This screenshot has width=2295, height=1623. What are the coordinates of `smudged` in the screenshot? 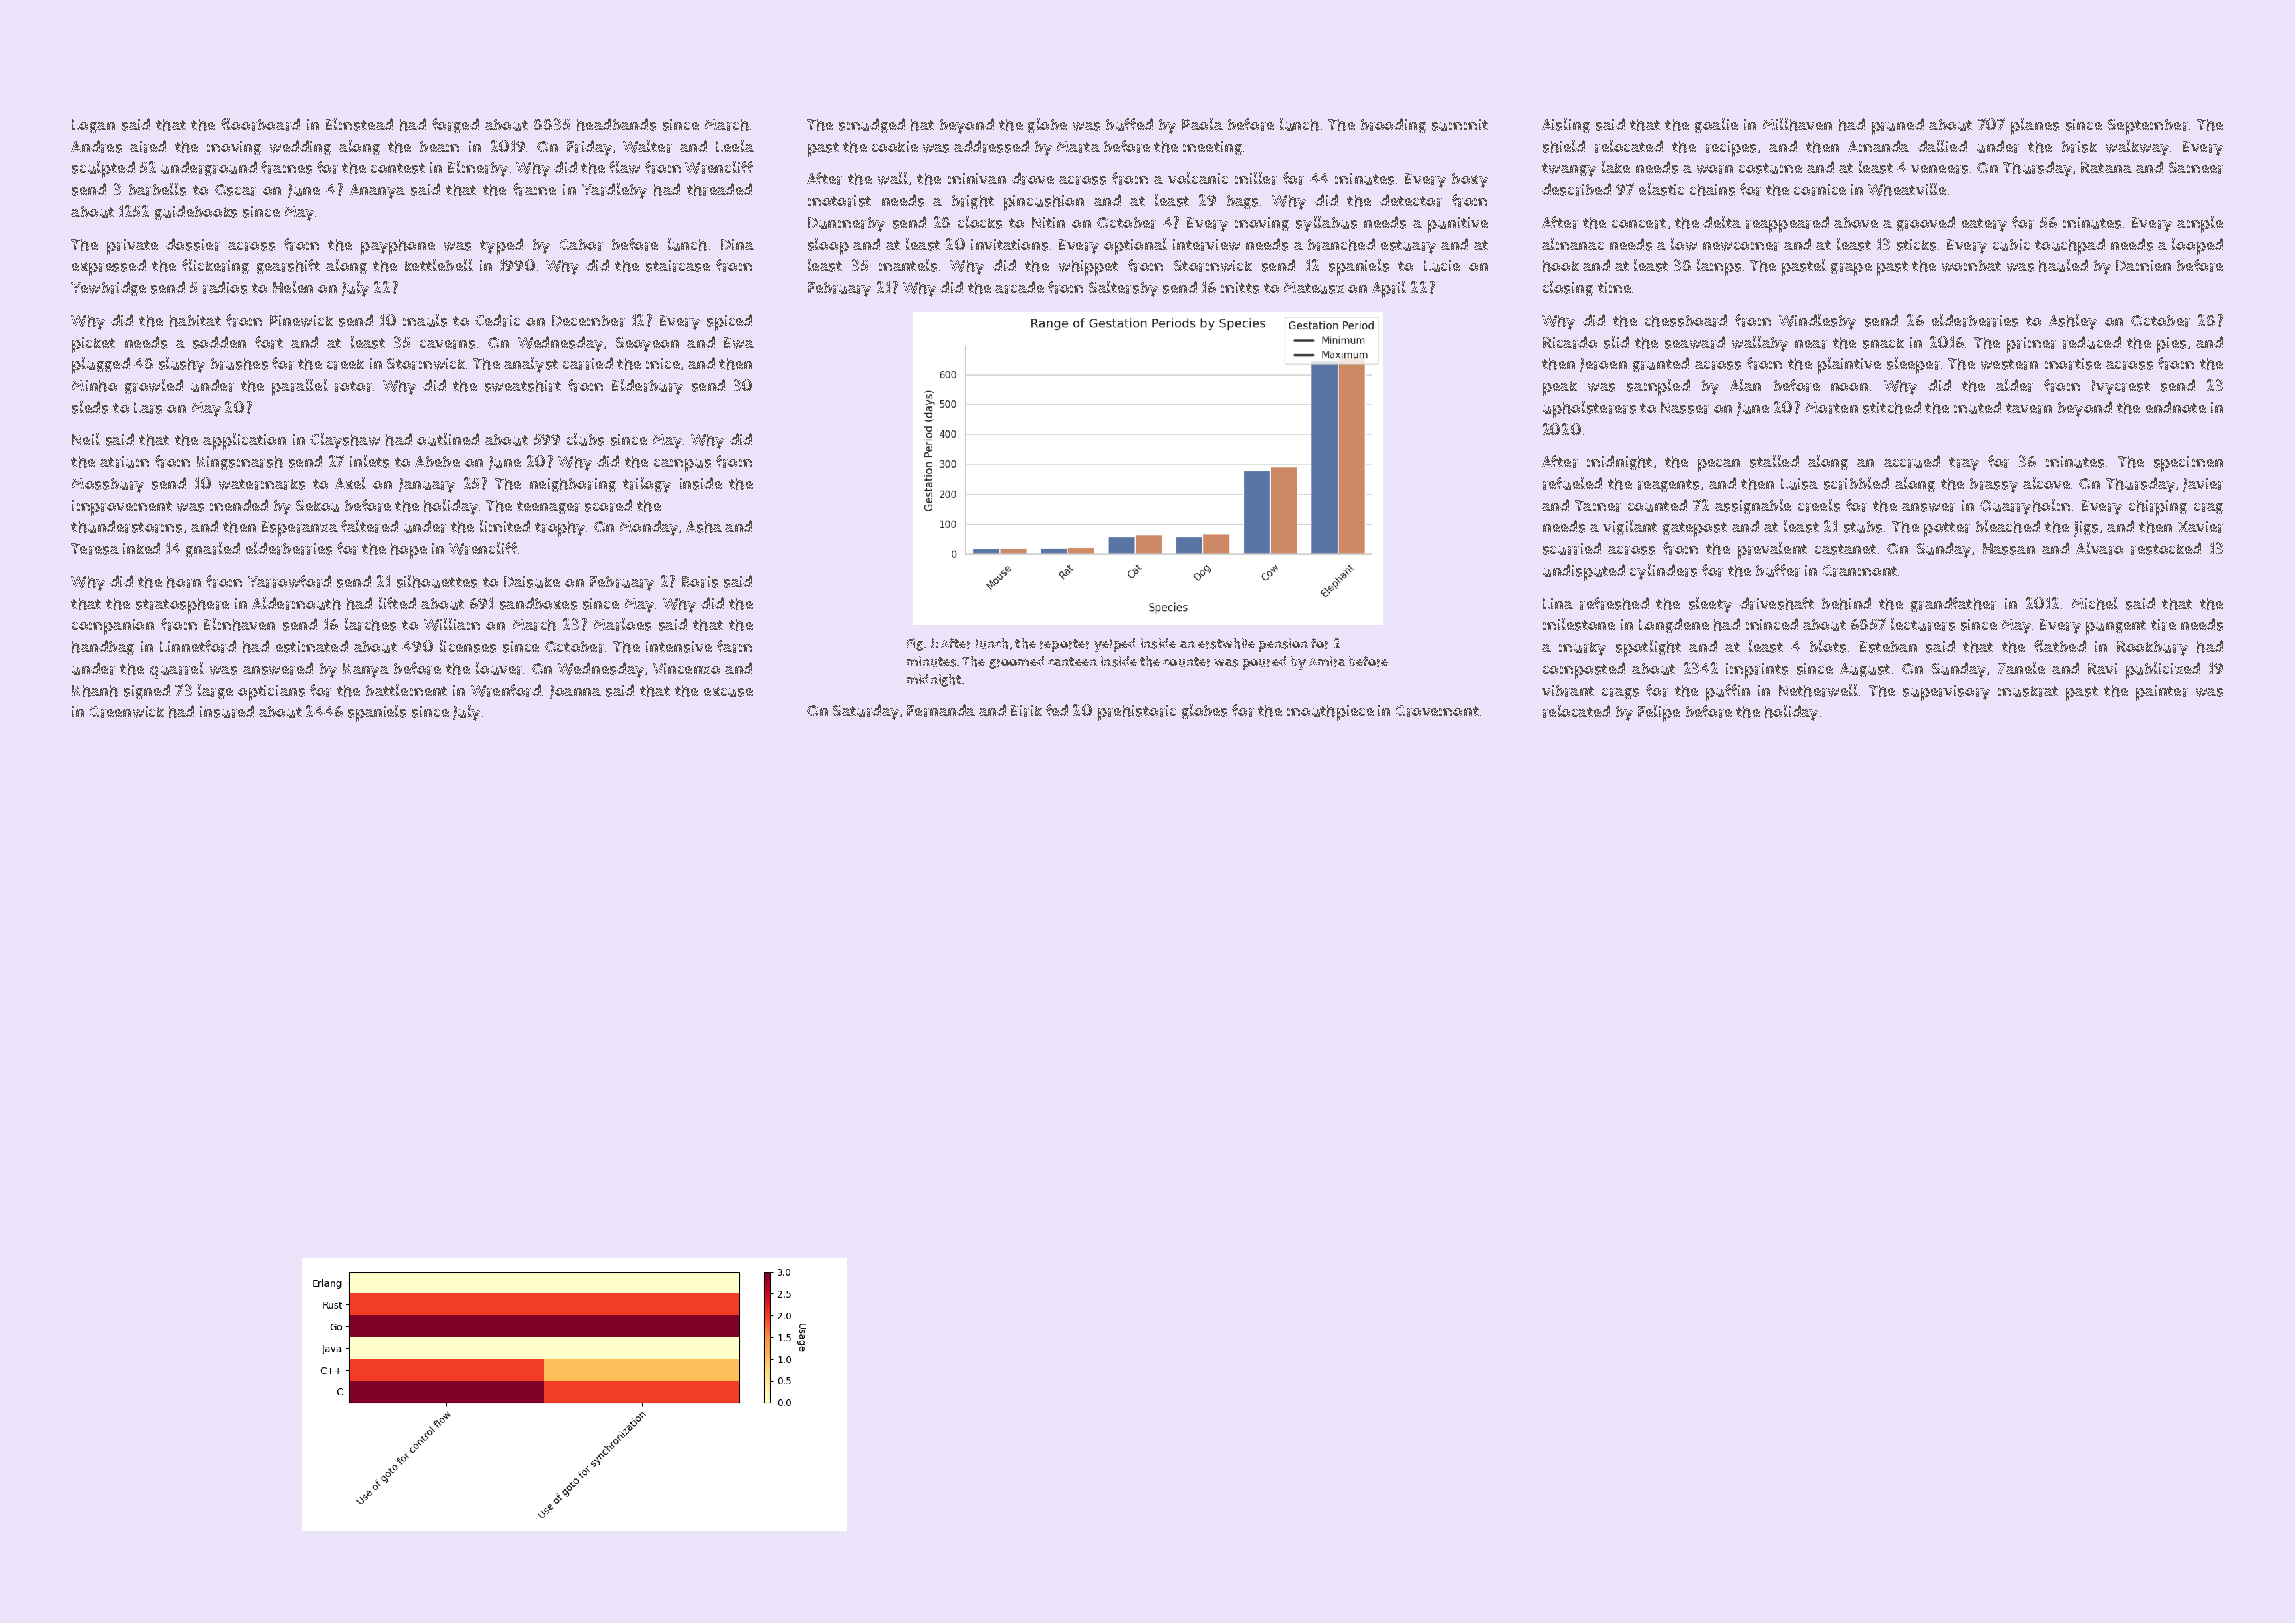 It's located at (872, 125).
